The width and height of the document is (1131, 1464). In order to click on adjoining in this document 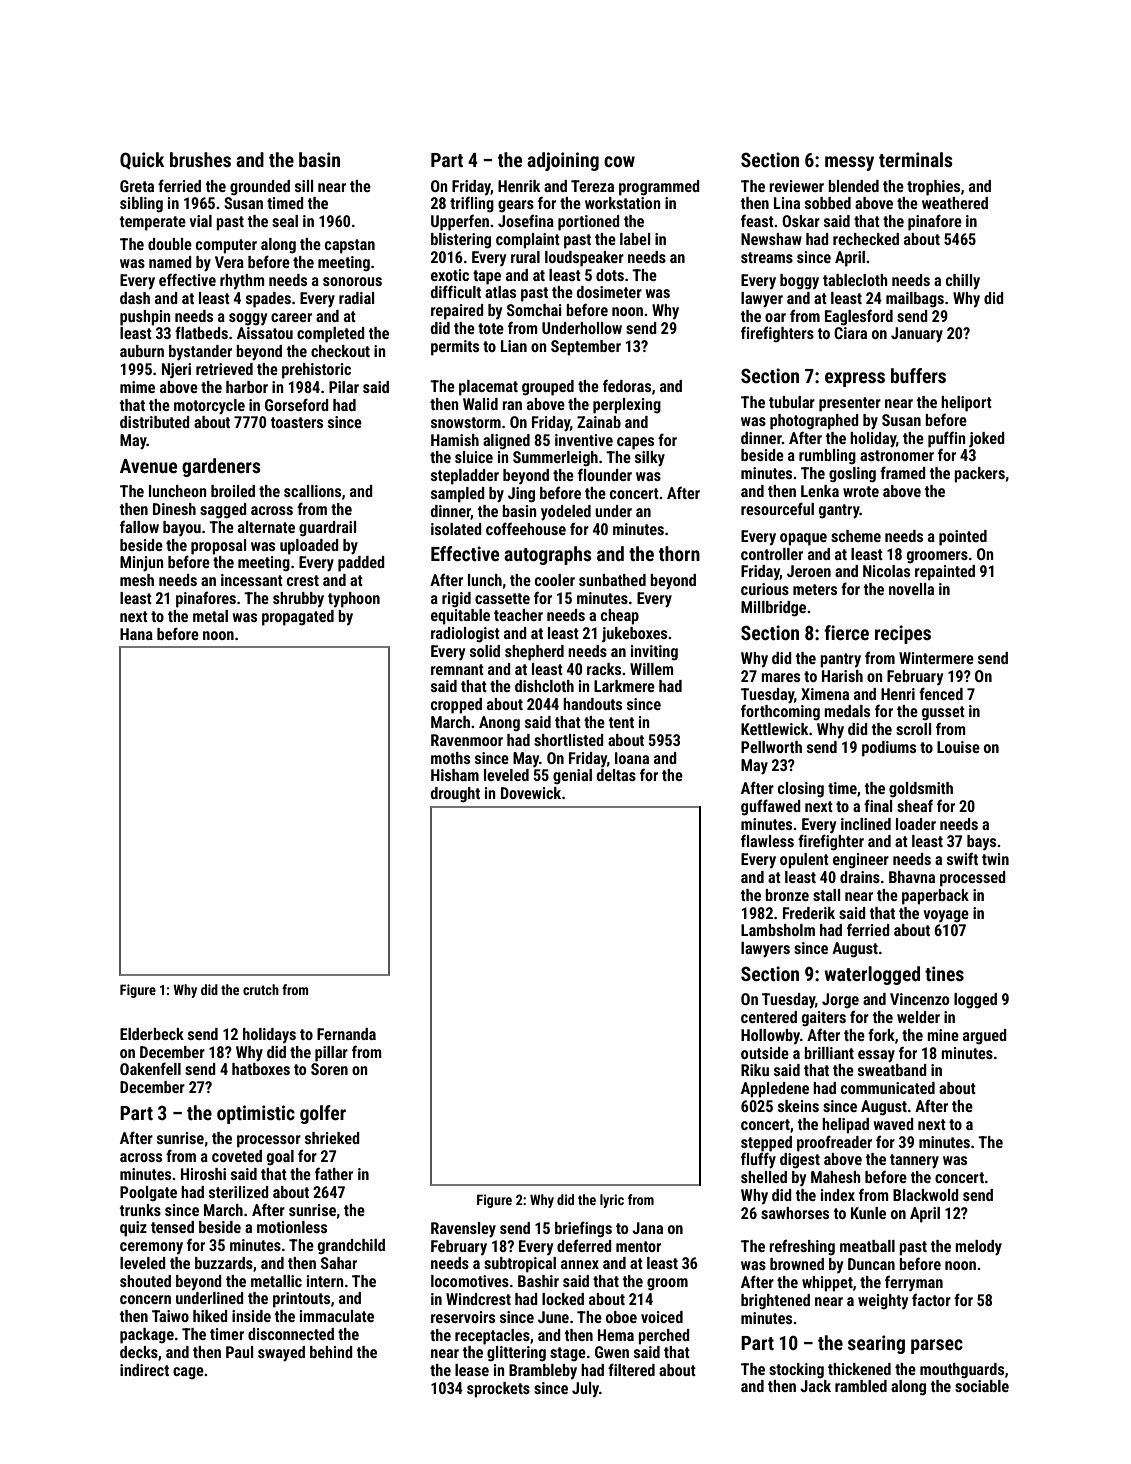, I will do `click(563, 161)`.
